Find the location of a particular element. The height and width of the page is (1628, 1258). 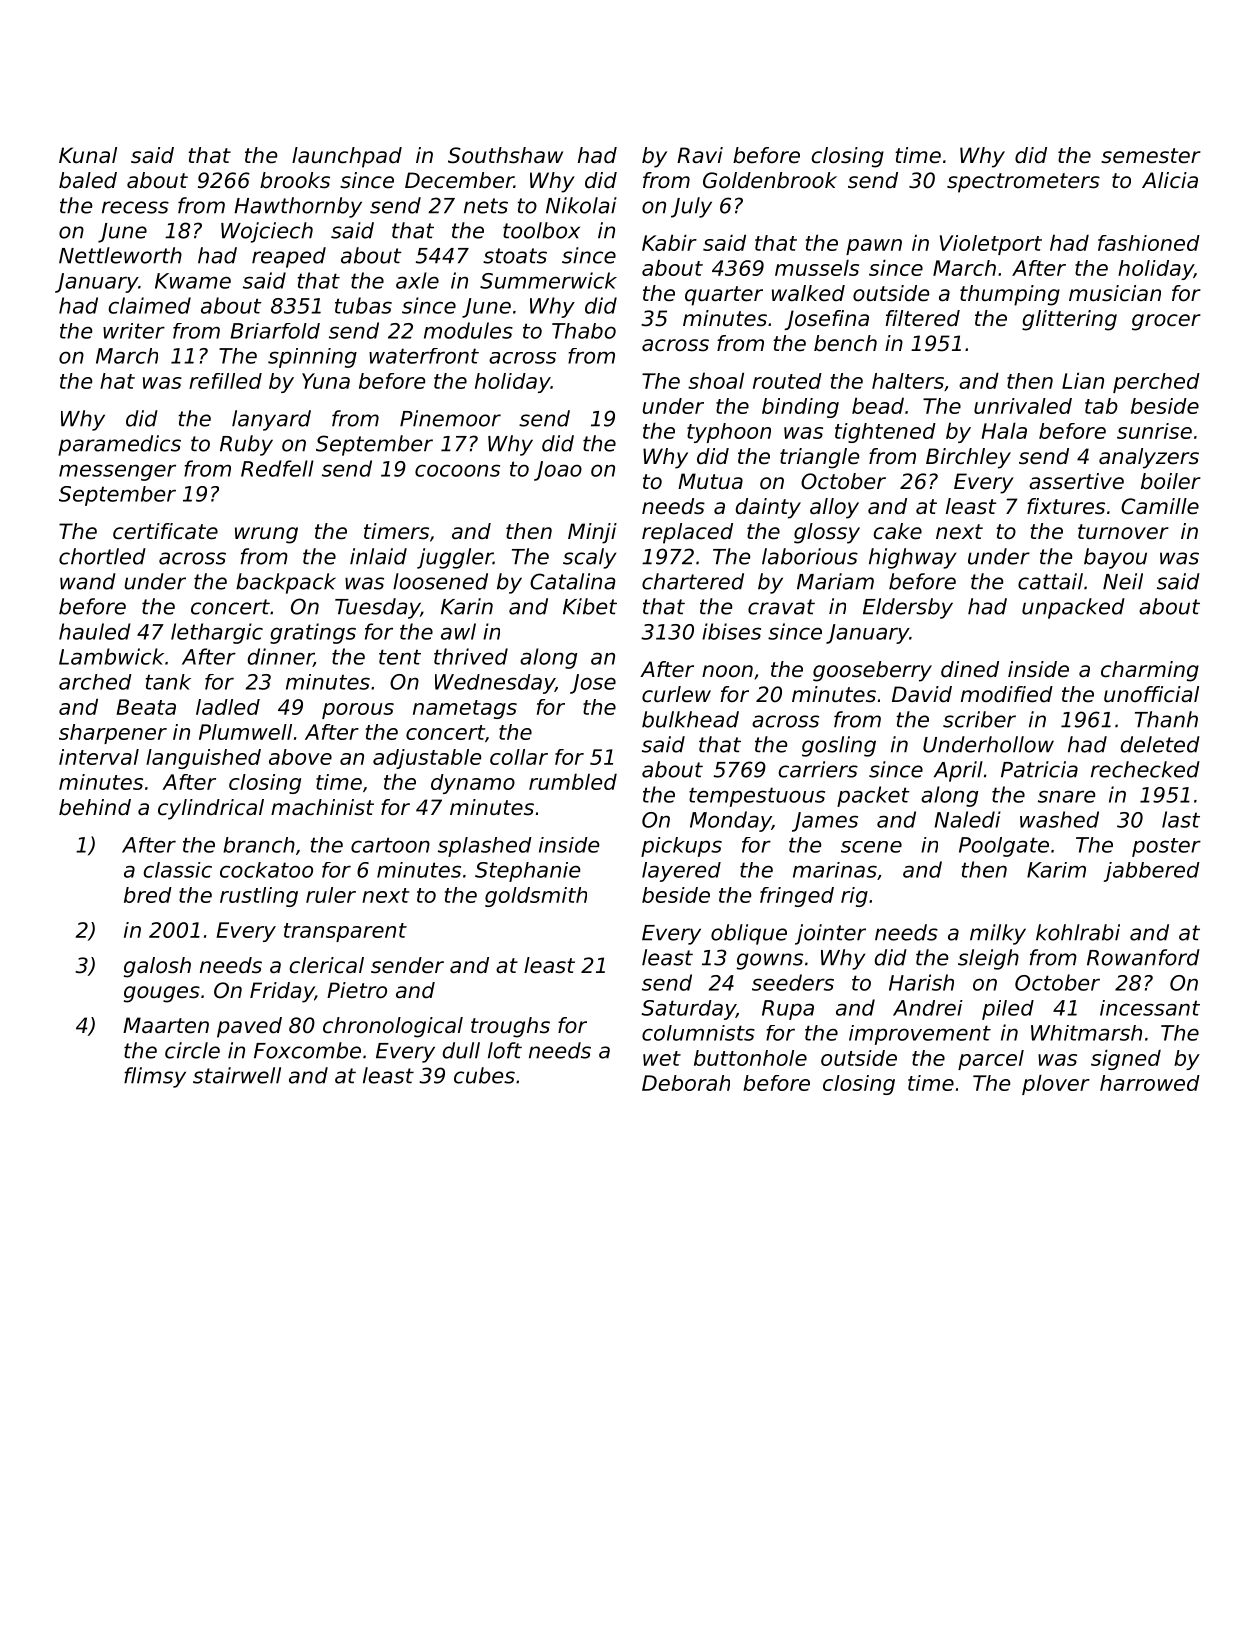

Hawthornby is located at coordinates (298, 207).
